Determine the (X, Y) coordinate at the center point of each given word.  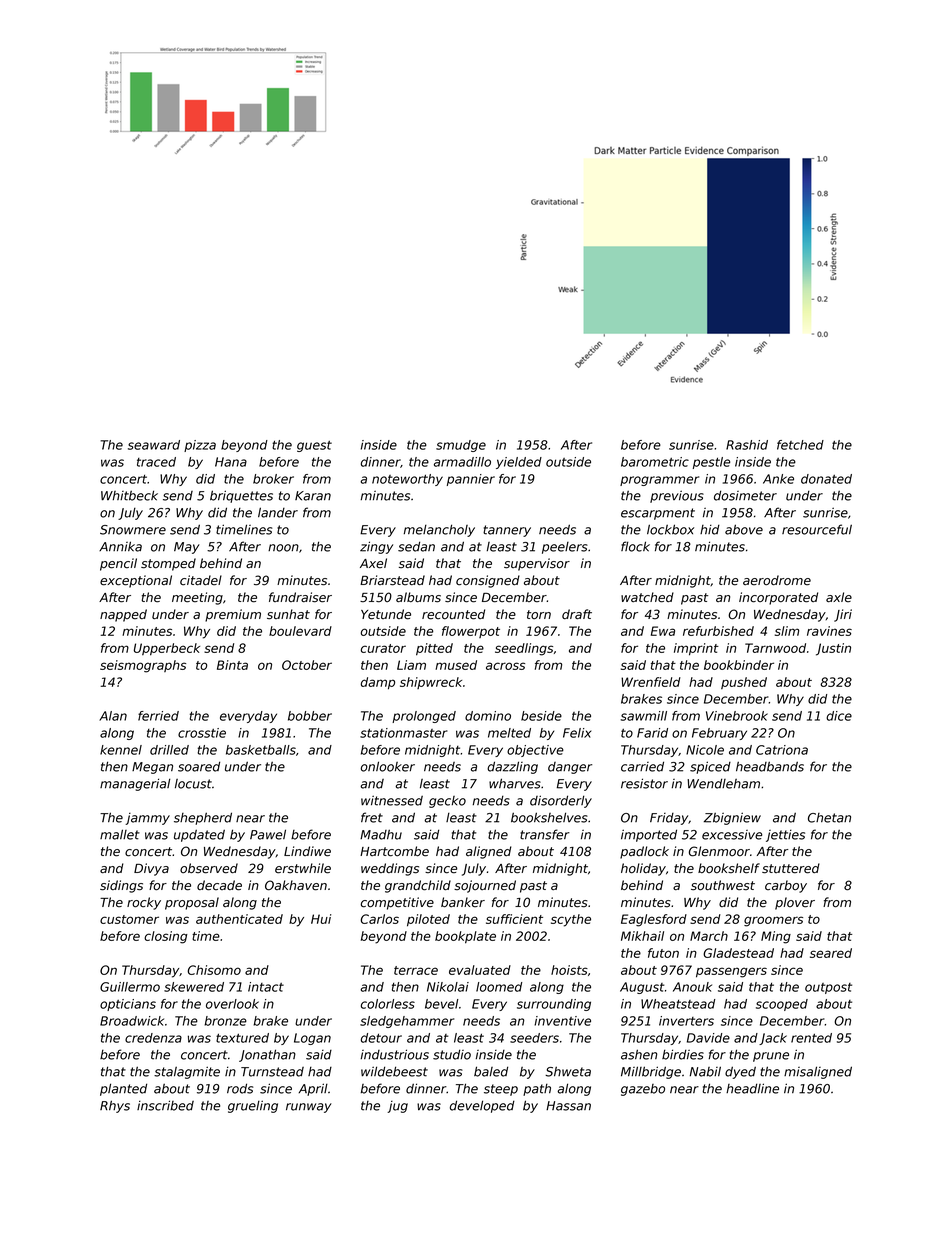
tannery (507, 531)
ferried (158, 716)
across (505, 666)
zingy (376, 547)
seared (831, 953)
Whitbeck (129, 495)
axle (839, 597)
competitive (397, 903)
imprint (696, 649)
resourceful (817, 529)
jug (397, 1107)
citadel (201, 580)
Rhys (115, 1106)
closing (166, 937)
